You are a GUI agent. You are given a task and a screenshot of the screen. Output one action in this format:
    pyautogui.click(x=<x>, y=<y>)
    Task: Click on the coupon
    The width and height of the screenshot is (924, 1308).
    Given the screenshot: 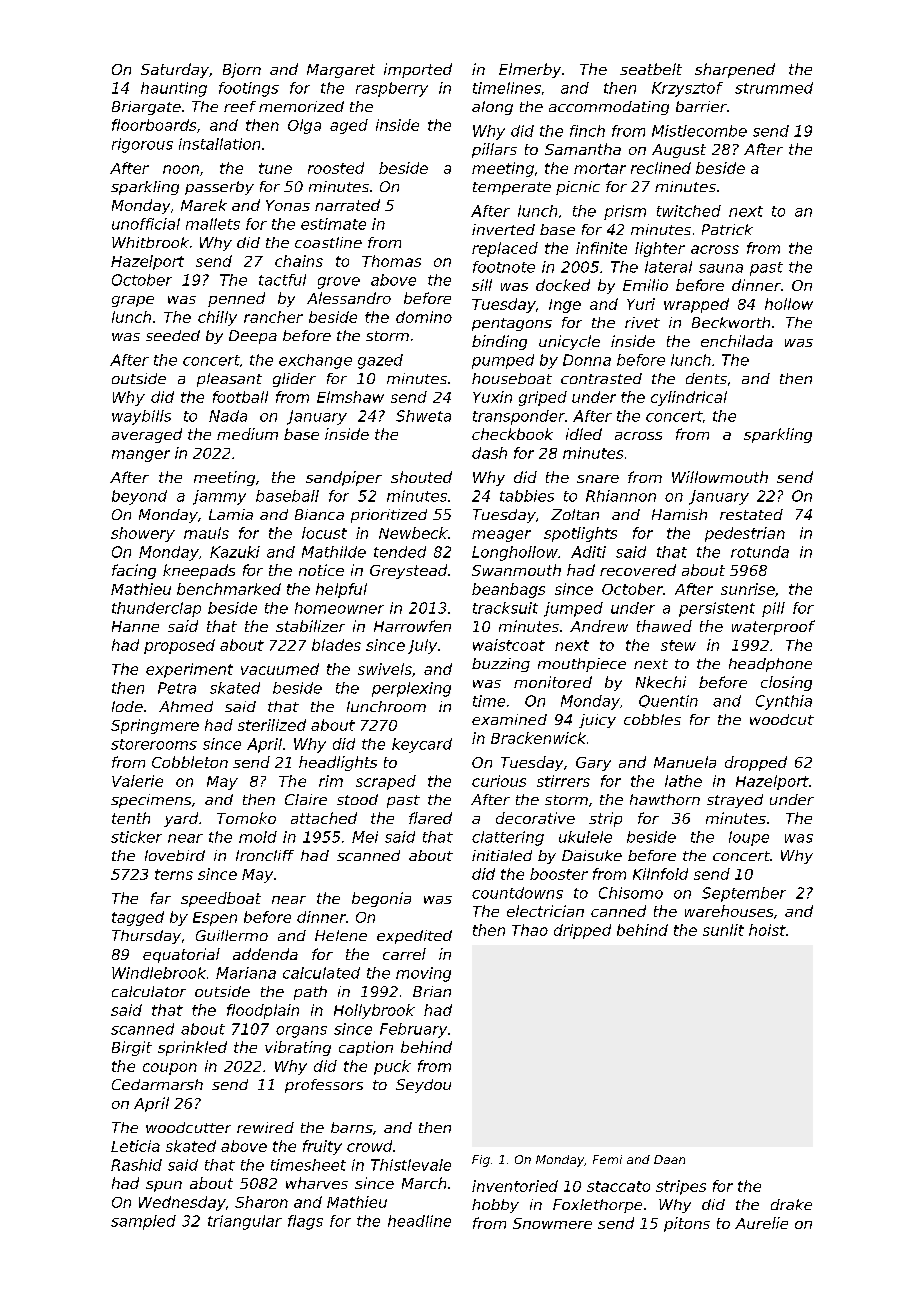 What is the action you would take?
    pyautogui.click(x=170, y=1069)
